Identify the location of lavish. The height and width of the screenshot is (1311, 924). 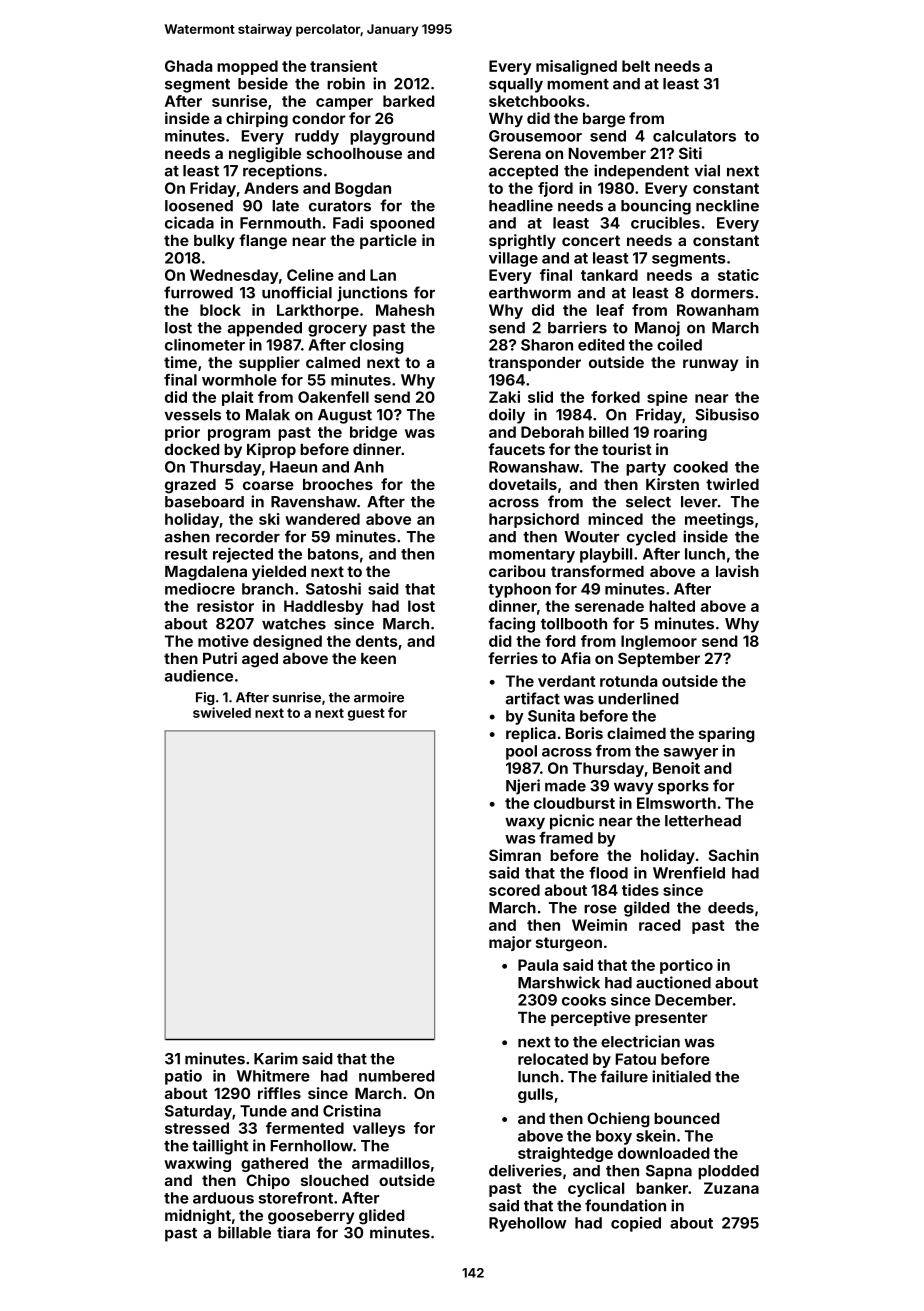
(737, 571).
